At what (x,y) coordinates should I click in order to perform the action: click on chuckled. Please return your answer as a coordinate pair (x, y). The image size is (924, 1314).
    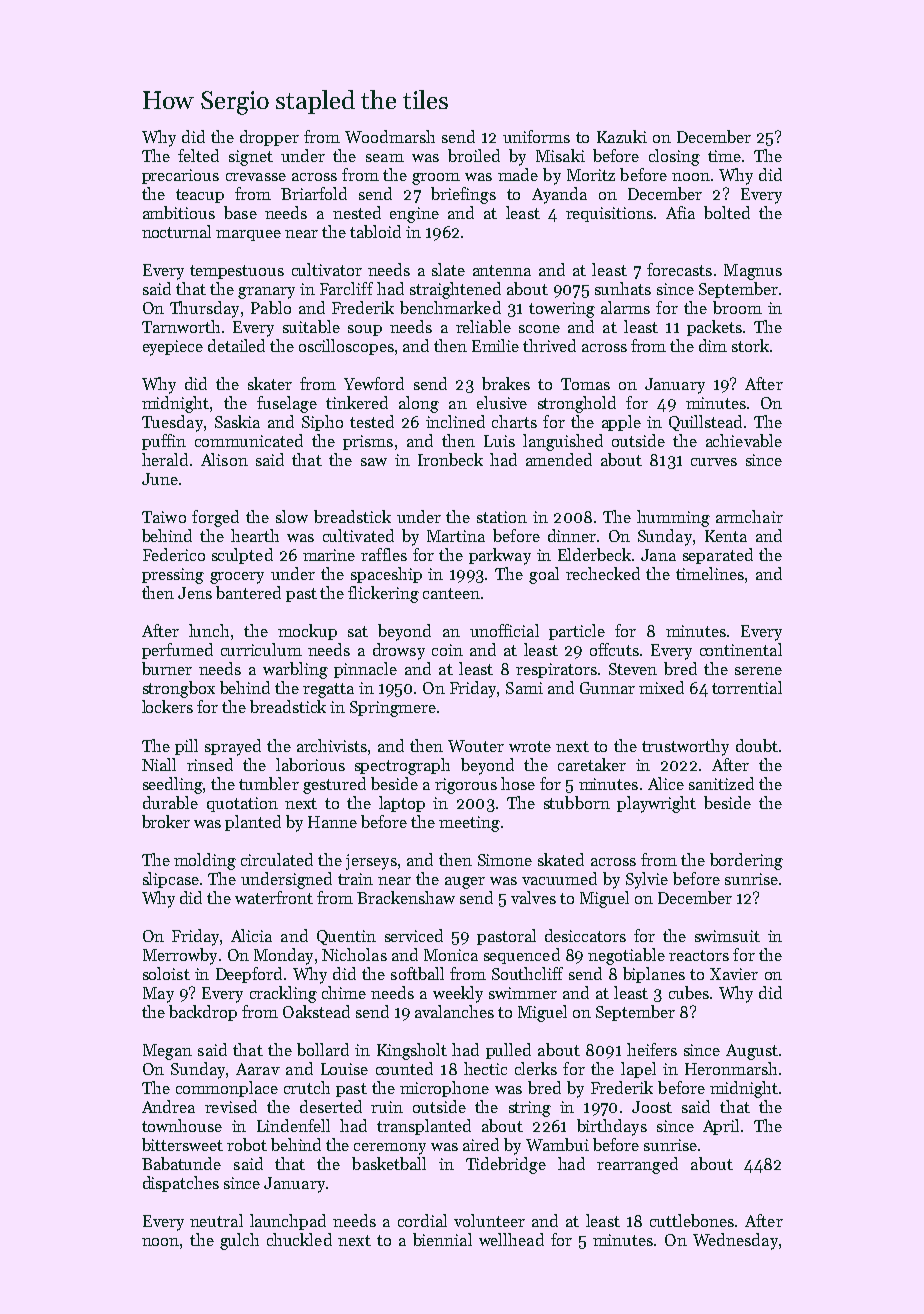
    Looking at the image, I should click on (299, 1239).
